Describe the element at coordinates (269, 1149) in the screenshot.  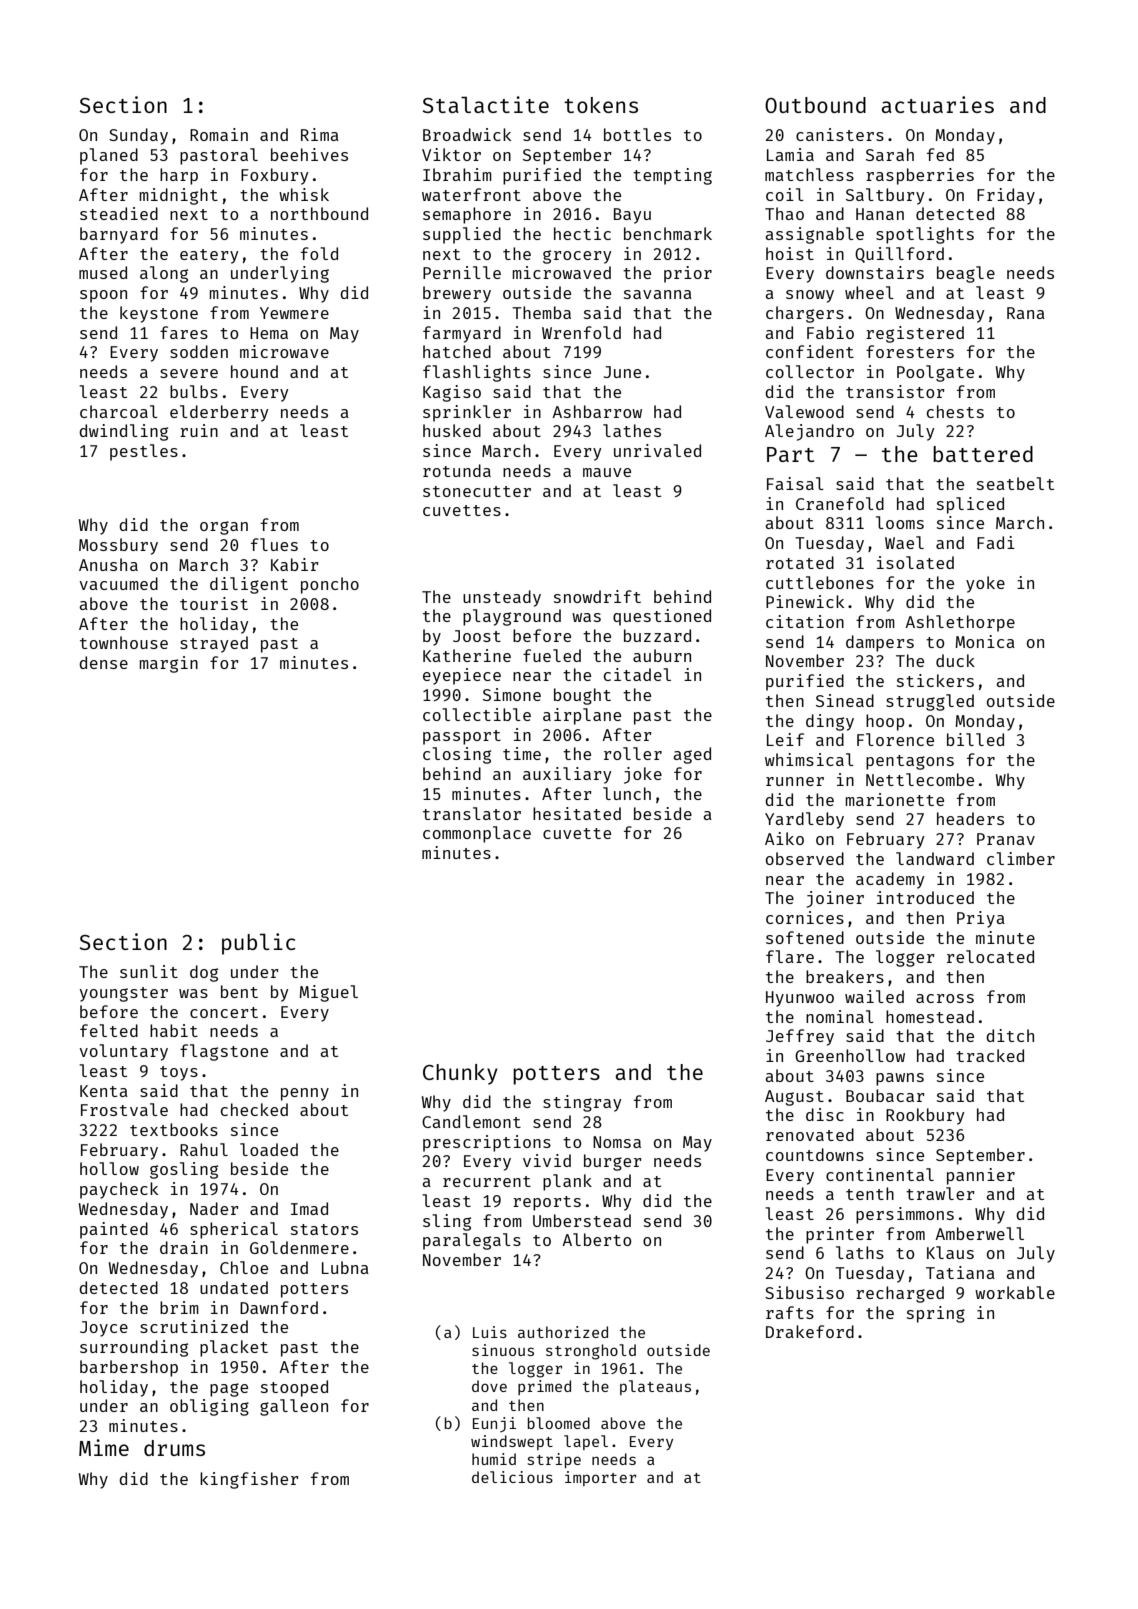
I see `loaded` at that location.
